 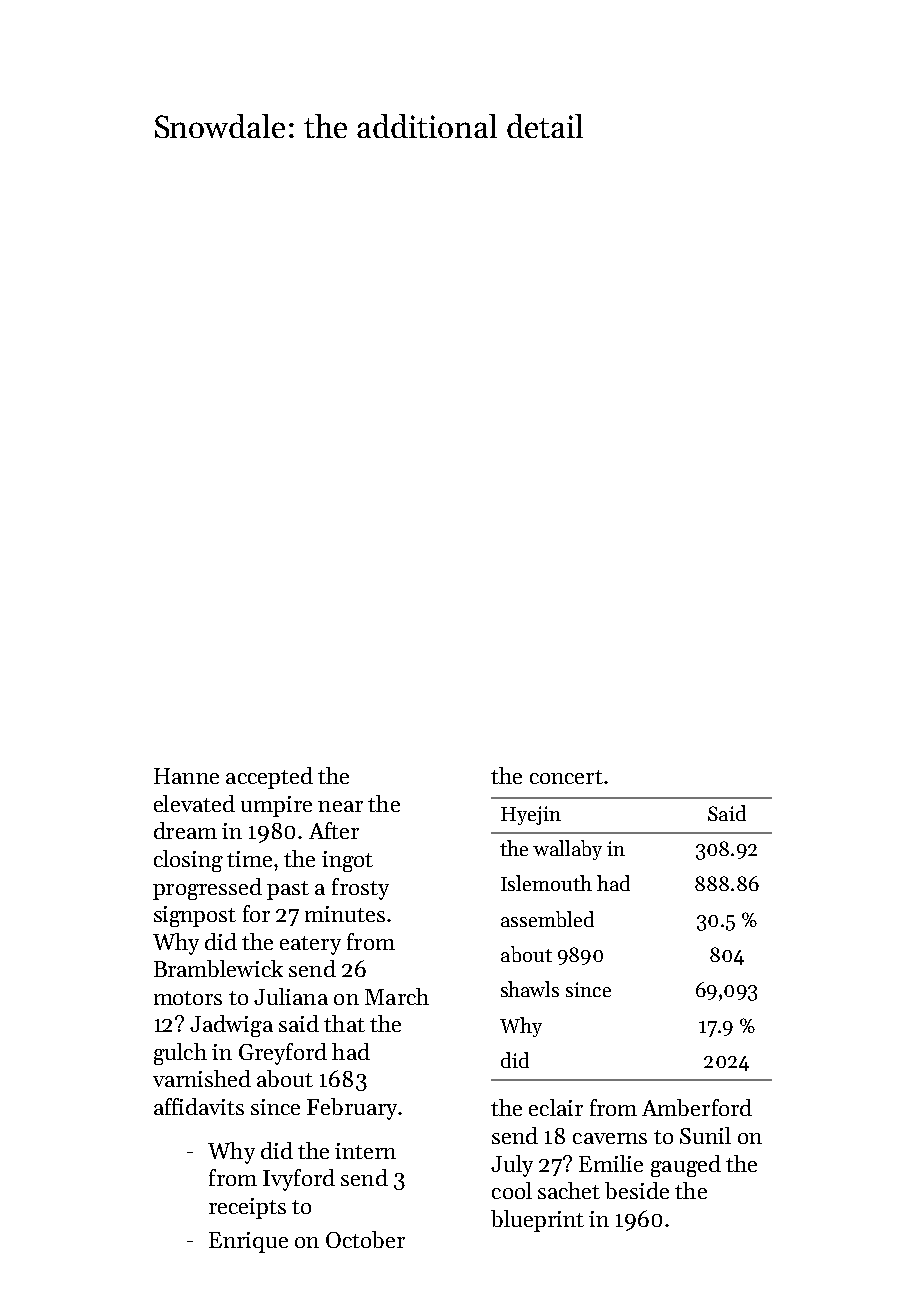 I want to click on wallaby, so click(x=567, y=850).
